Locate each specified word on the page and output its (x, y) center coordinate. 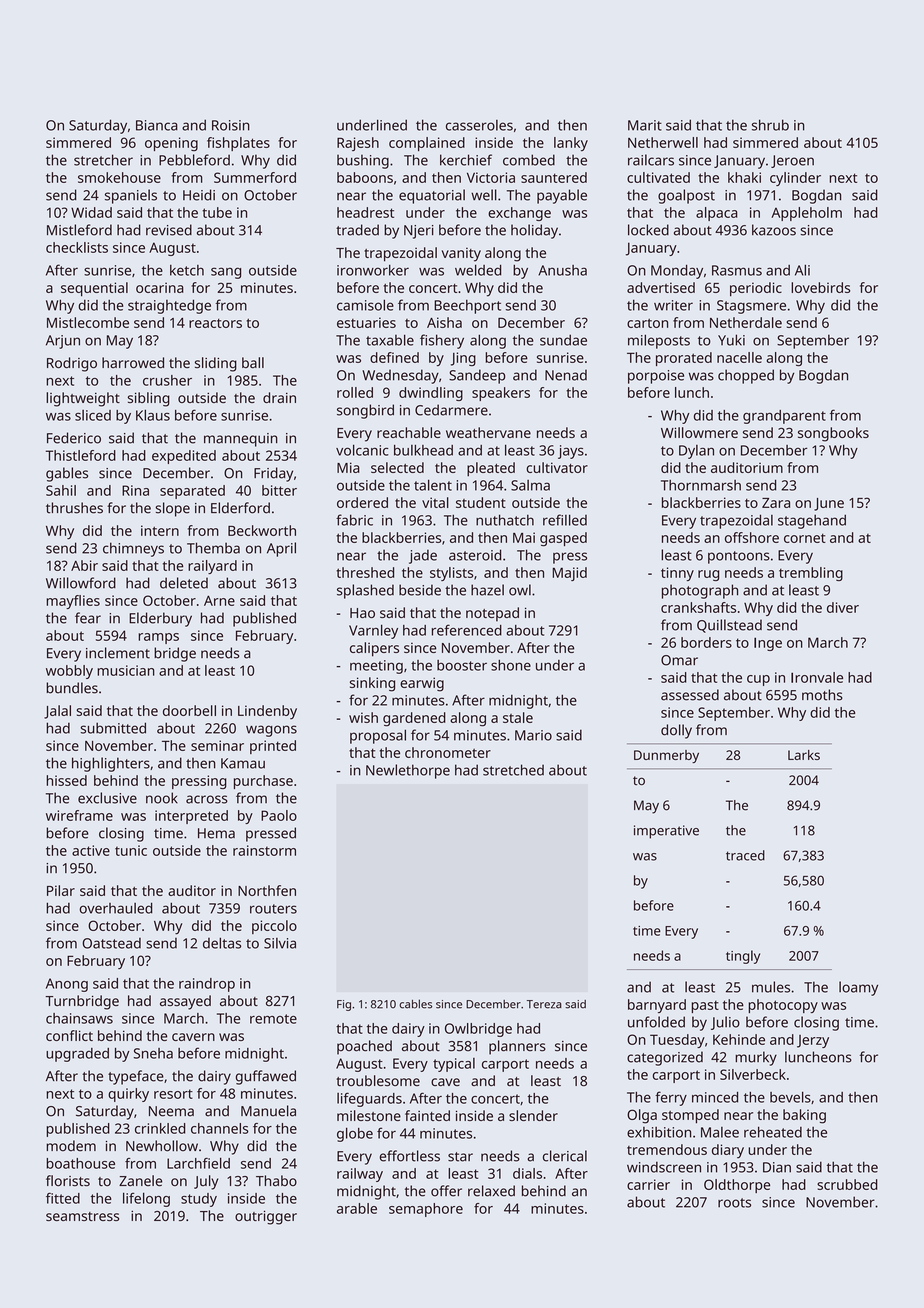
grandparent (784, 417)
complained (427, 144)
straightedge (169, 306)
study (199, 1200)
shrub (770, 125)
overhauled (115, 908)
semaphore (426, 1210)
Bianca (157, 125)
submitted (113, 728)
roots (734, 1203)
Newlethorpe (408, 771)
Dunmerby (666, 756)
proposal (378, 736)
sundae (563, 340)
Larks (804, 755)
